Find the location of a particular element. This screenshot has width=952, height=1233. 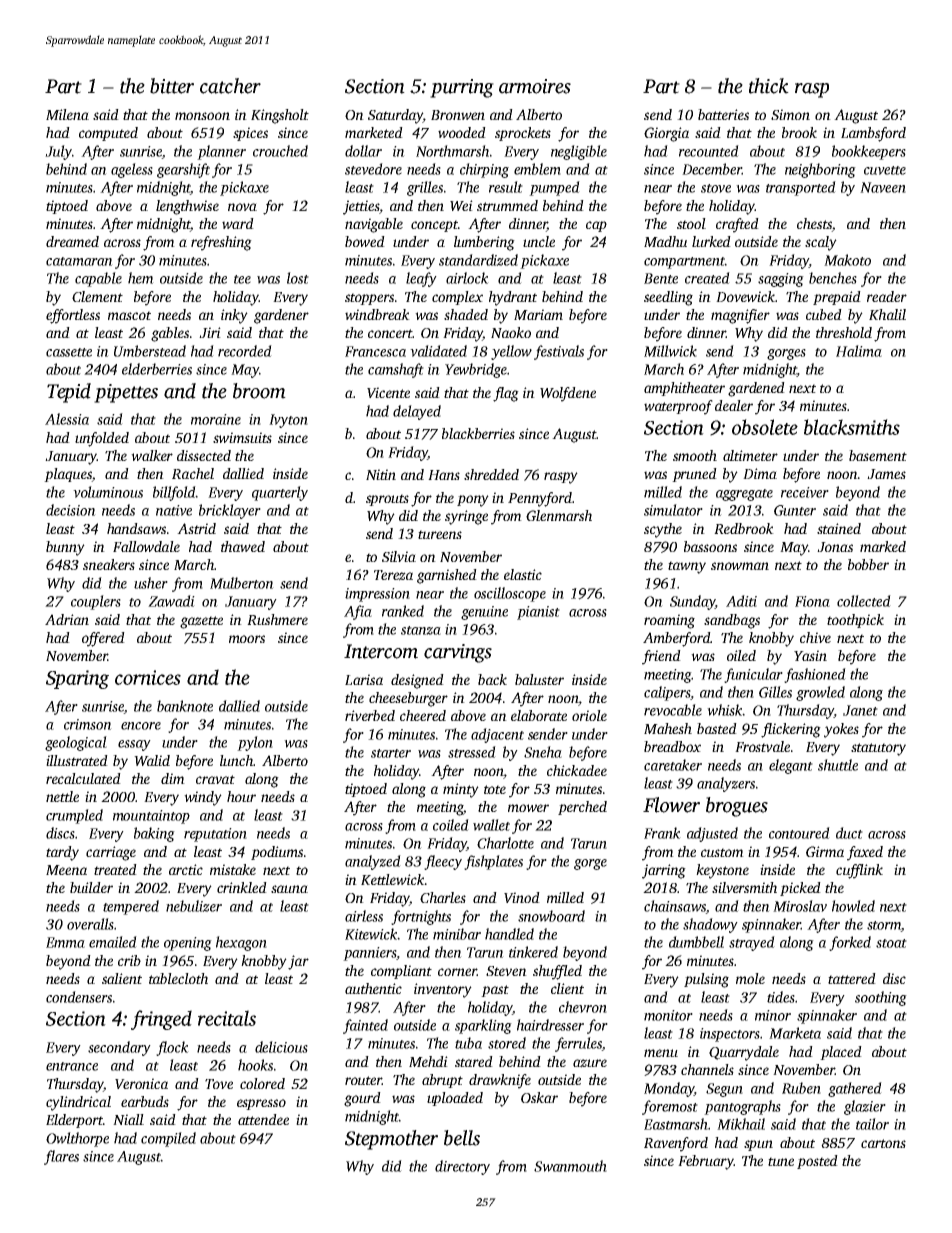

Vicente is located at coordinates (388, 392).
